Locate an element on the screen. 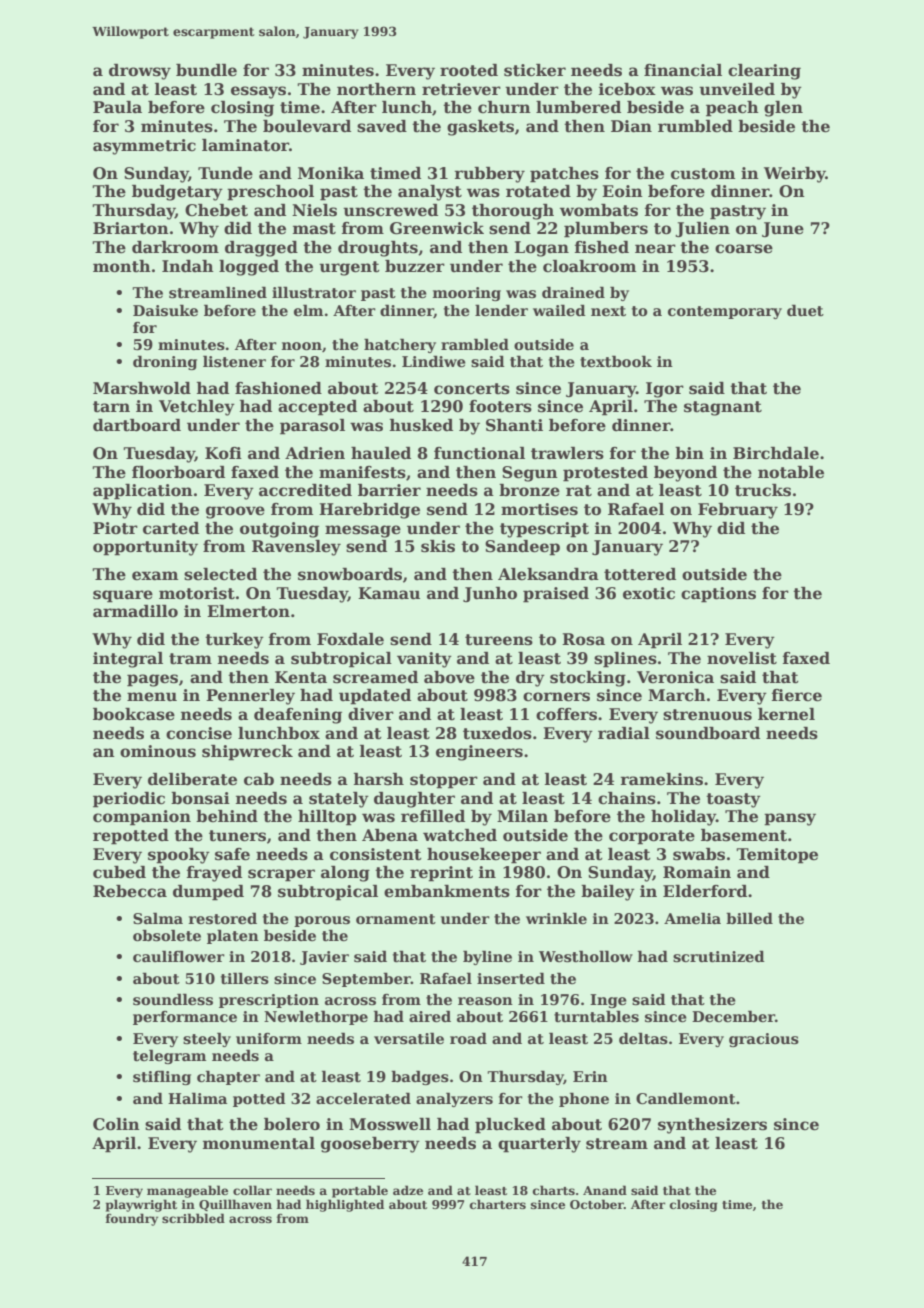 The width and height of the screenshot is (924, 1308). northern is located at coordinates (376, 89).
